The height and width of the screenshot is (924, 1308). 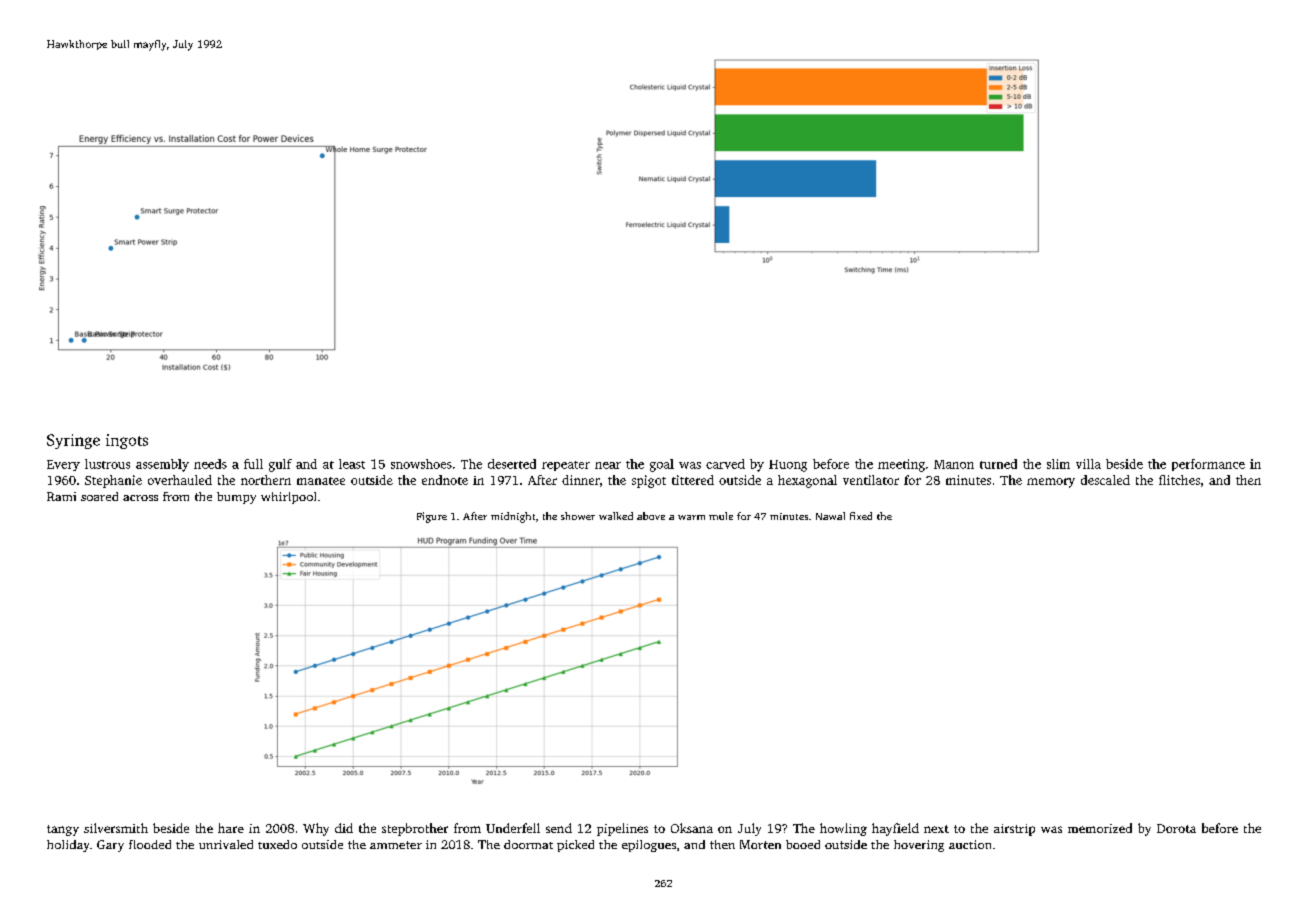 What do you see at coordinates (352, 464) in the screenshot?
I see `least` at bounding box center [352, 464].
